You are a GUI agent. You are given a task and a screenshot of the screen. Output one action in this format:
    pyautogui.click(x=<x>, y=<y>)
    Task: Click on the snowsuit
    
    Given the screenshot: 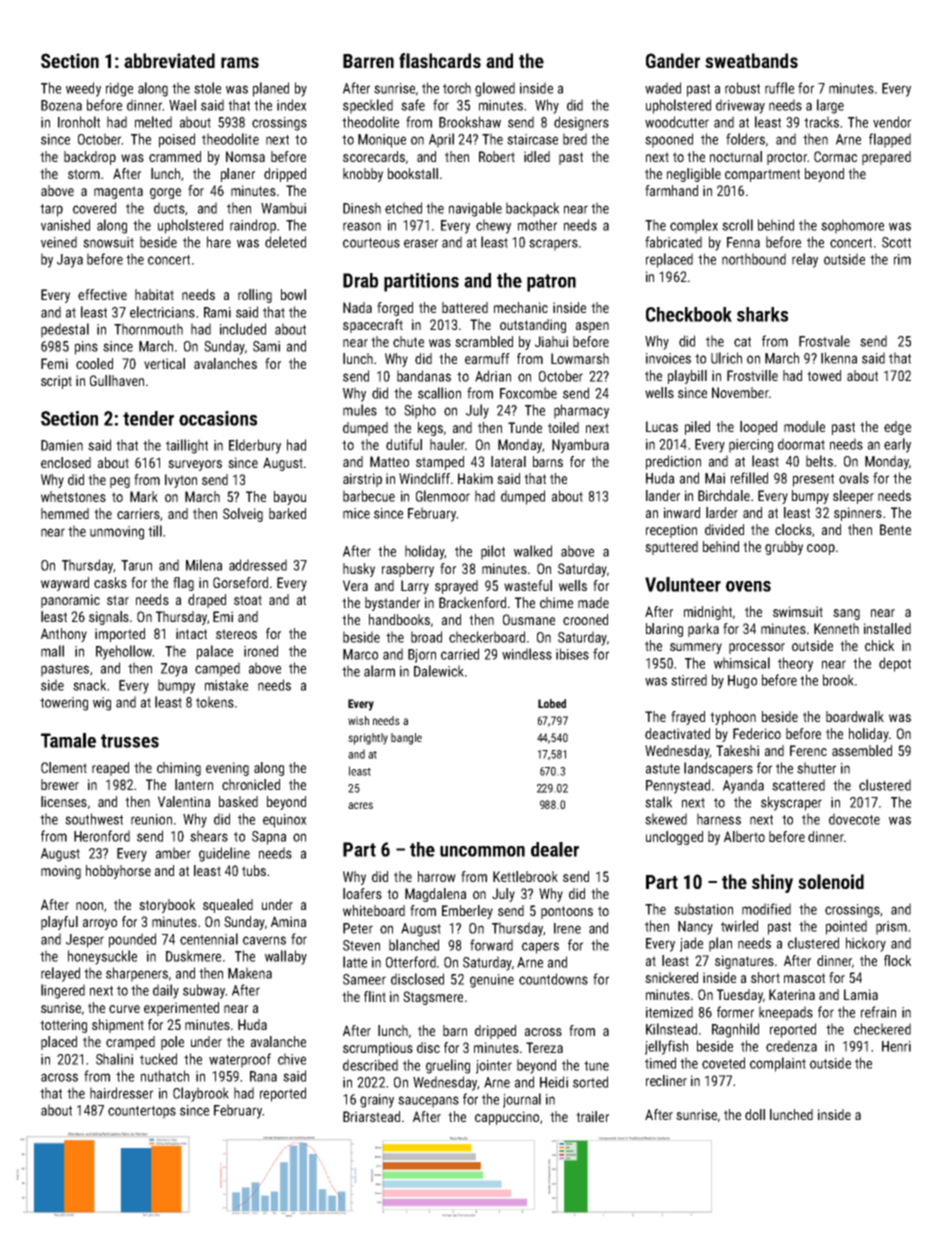 What is the action you would take?
    pyautogui.click(x=108, y=242)
